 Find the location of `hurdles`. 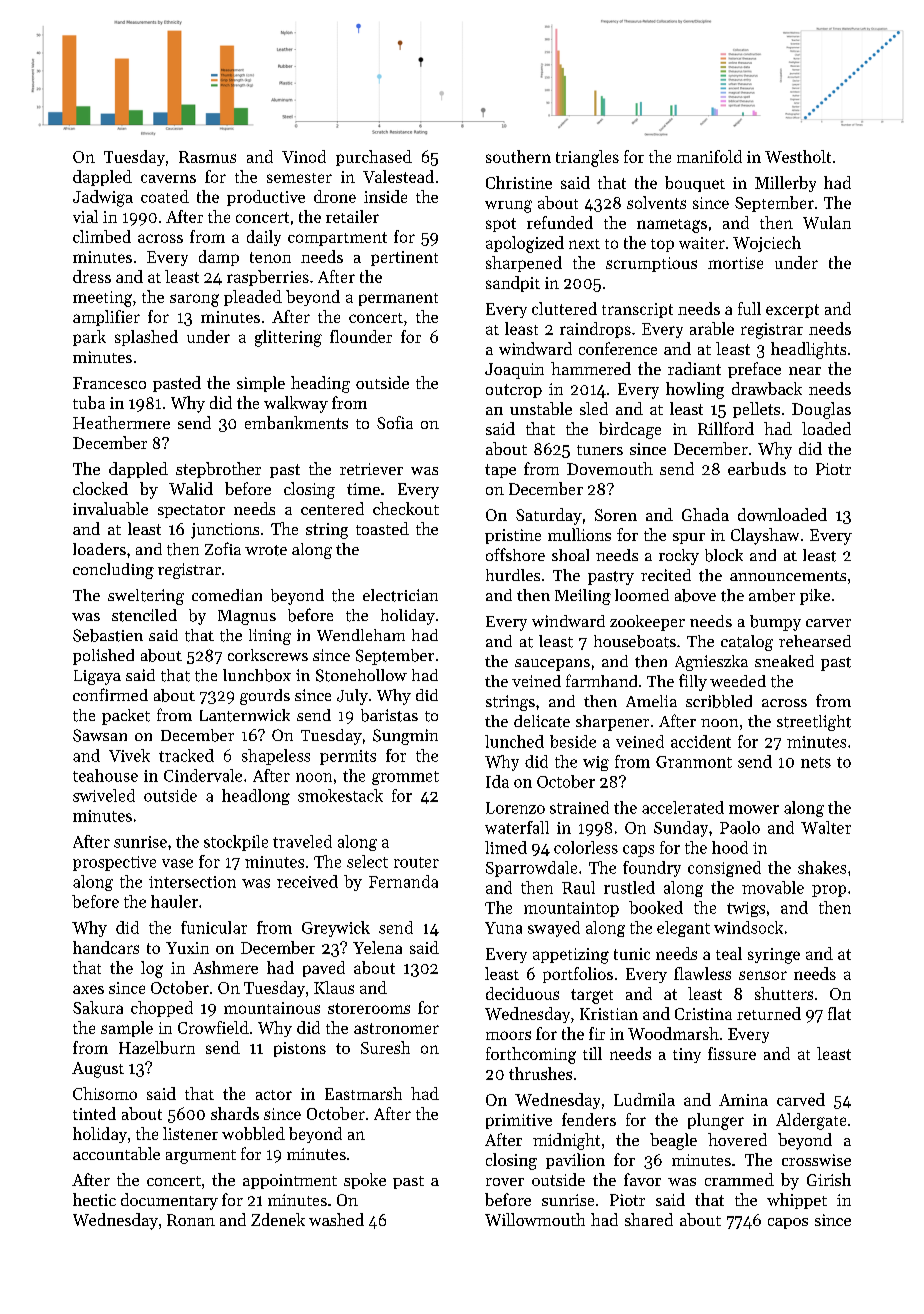

hurdles is located at coordinates (513, 575).
